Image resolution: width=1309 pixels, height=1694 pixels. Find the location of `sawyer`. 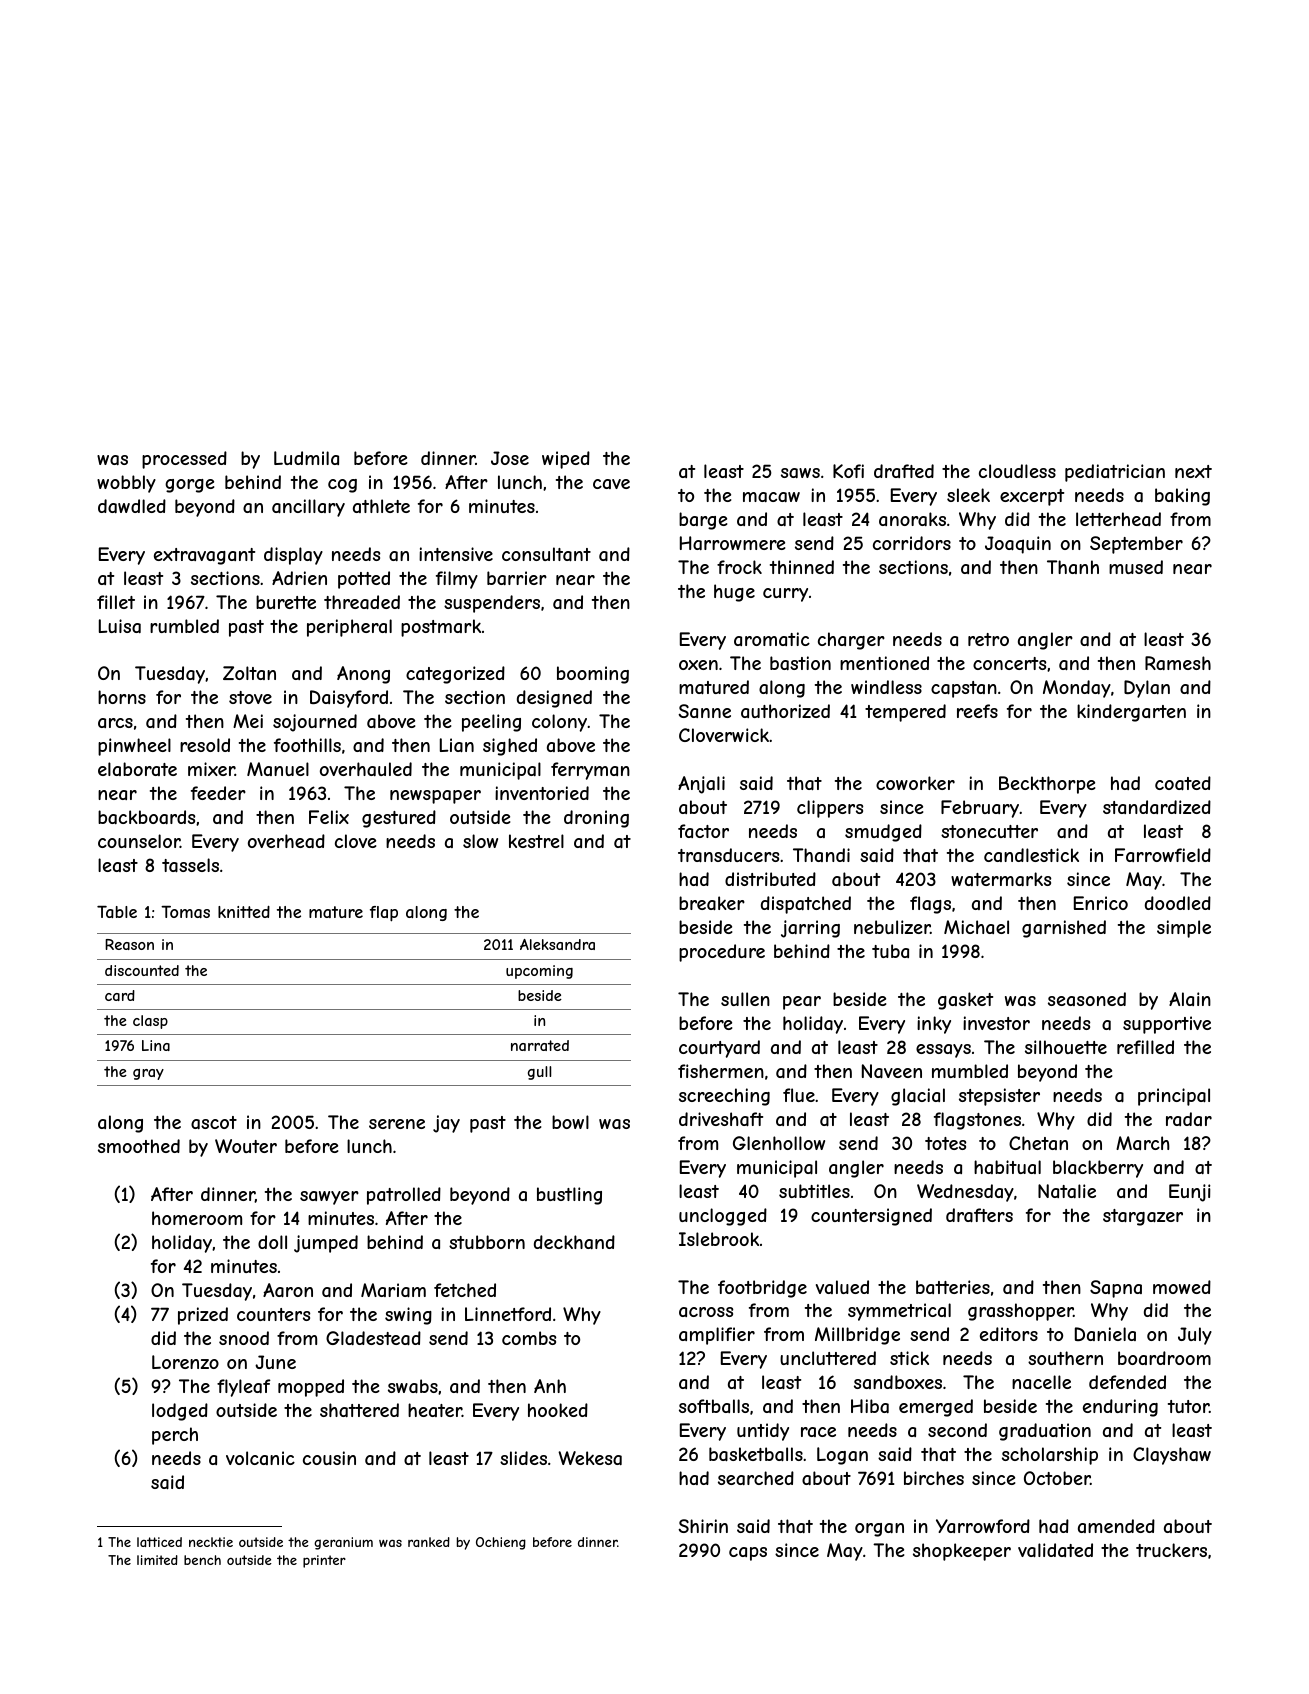

sawyer is located at coordinates (329, 1198).
